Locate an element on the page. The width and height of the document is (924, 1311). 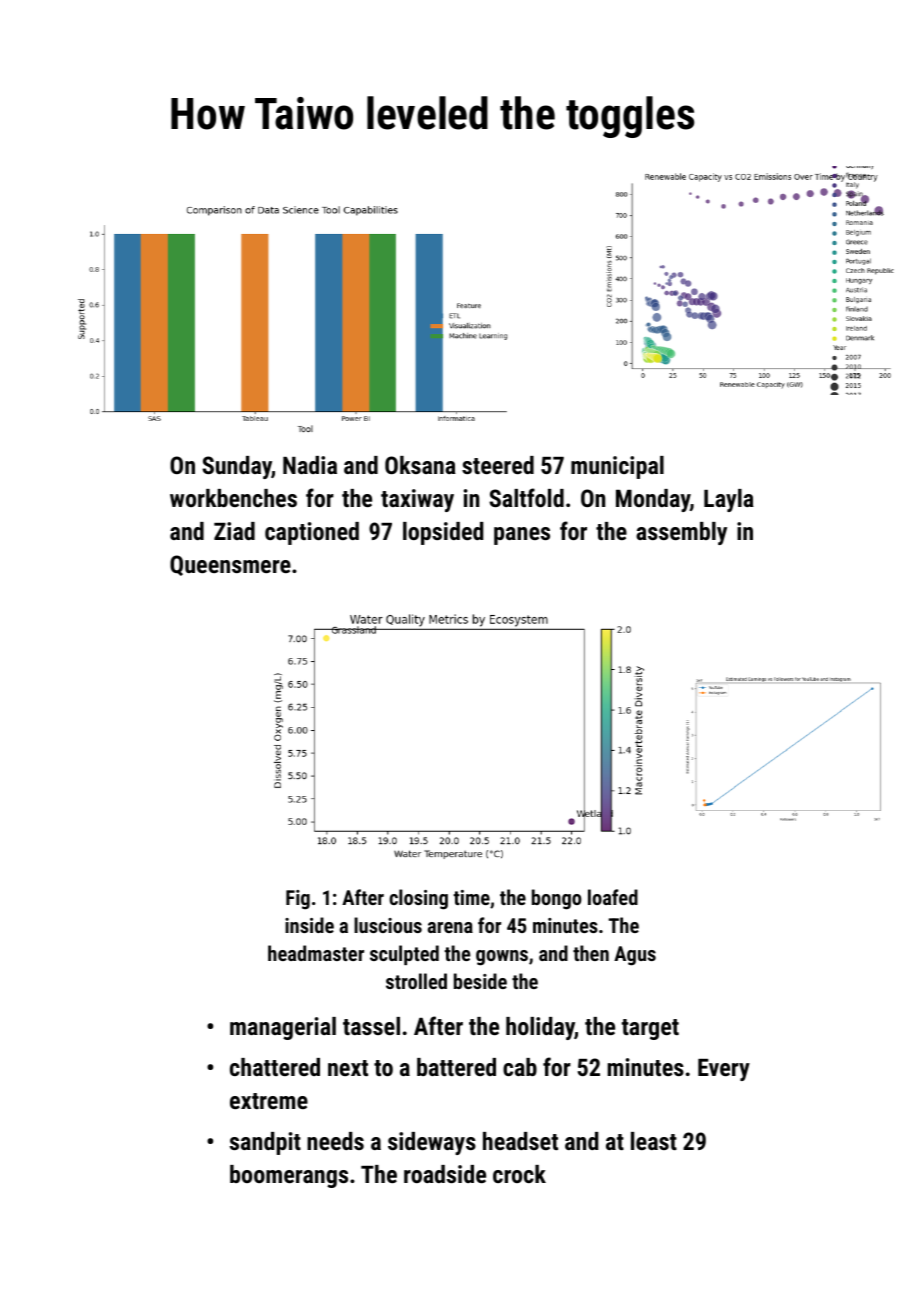
managerial is located at coordinates (283, 1028).
